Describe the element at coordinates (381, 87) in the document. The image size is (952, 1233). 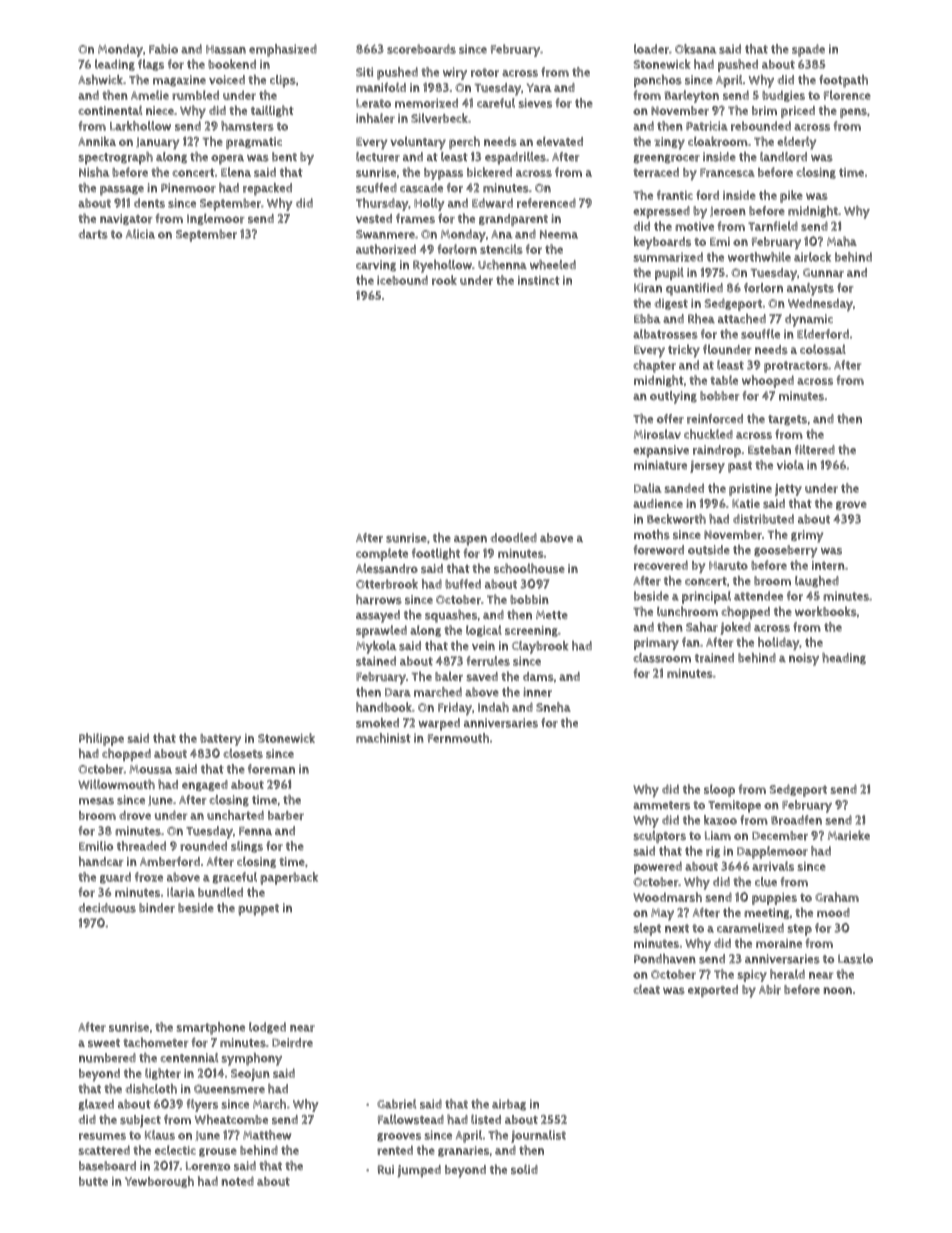
I see `manifold` at that location.
